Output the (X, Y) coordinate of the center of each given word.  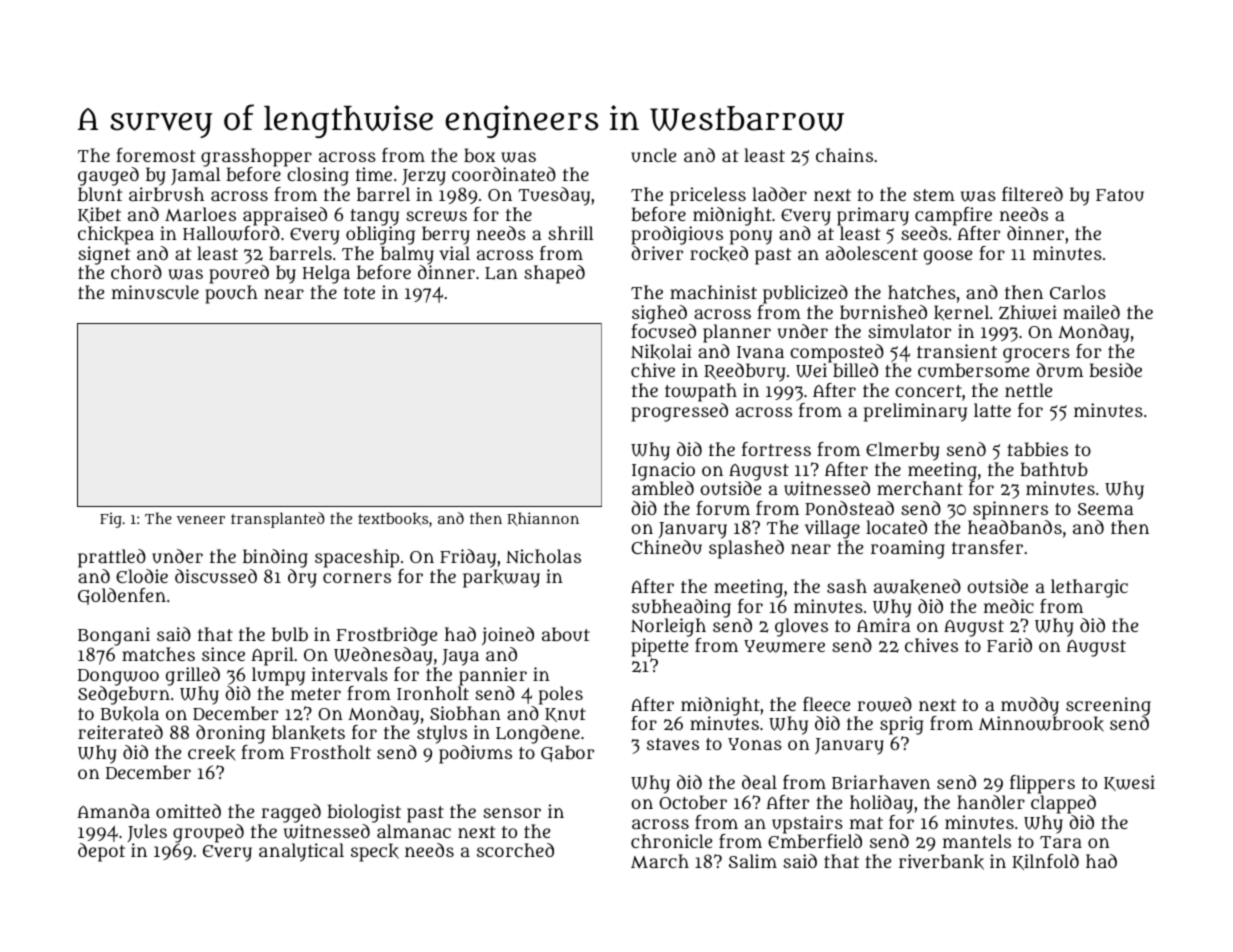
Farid (1009, 645)
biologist (364, 813)
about (566, 634)
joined (508, 636)
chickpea (116, 235)
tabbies (1037, 449)
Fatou (1120, 195)
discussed (216, 576)
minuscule (155, 292)
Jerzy (424, 177)
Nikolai (661, 352)
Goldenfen (122, 596)
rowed (884, 704)
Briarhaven (881, 782)
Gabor (567, 753)
